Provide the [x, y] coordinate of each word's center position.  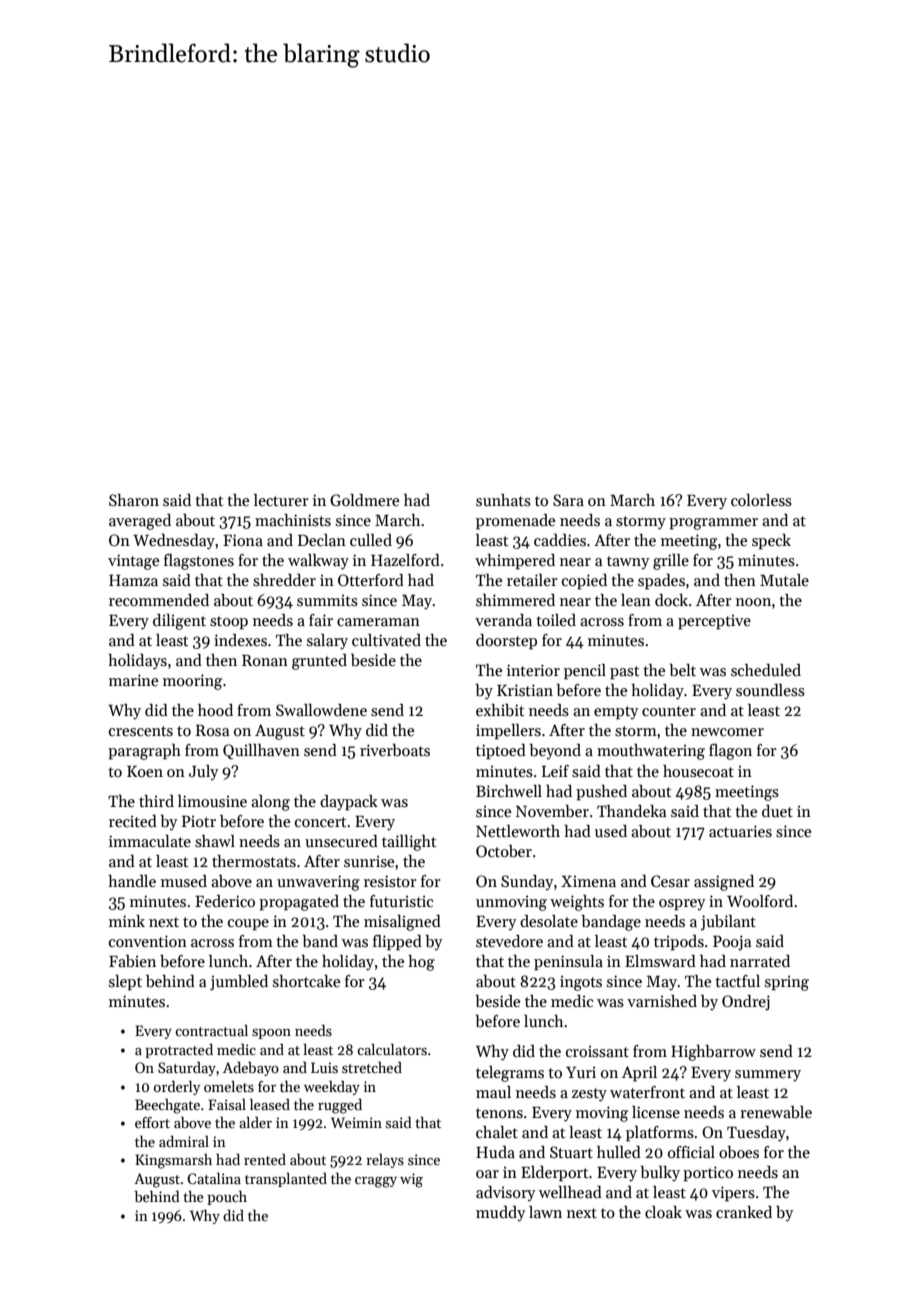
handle [132, 881]
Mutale [784, 580]
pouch [227, 1198]
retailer [532, 580]
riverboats [395, 750]
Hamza [133, 580]
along [270, 803]
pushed [601, 793]
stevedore [509, 941]
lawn [545, 1212]
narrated [760, 961]
